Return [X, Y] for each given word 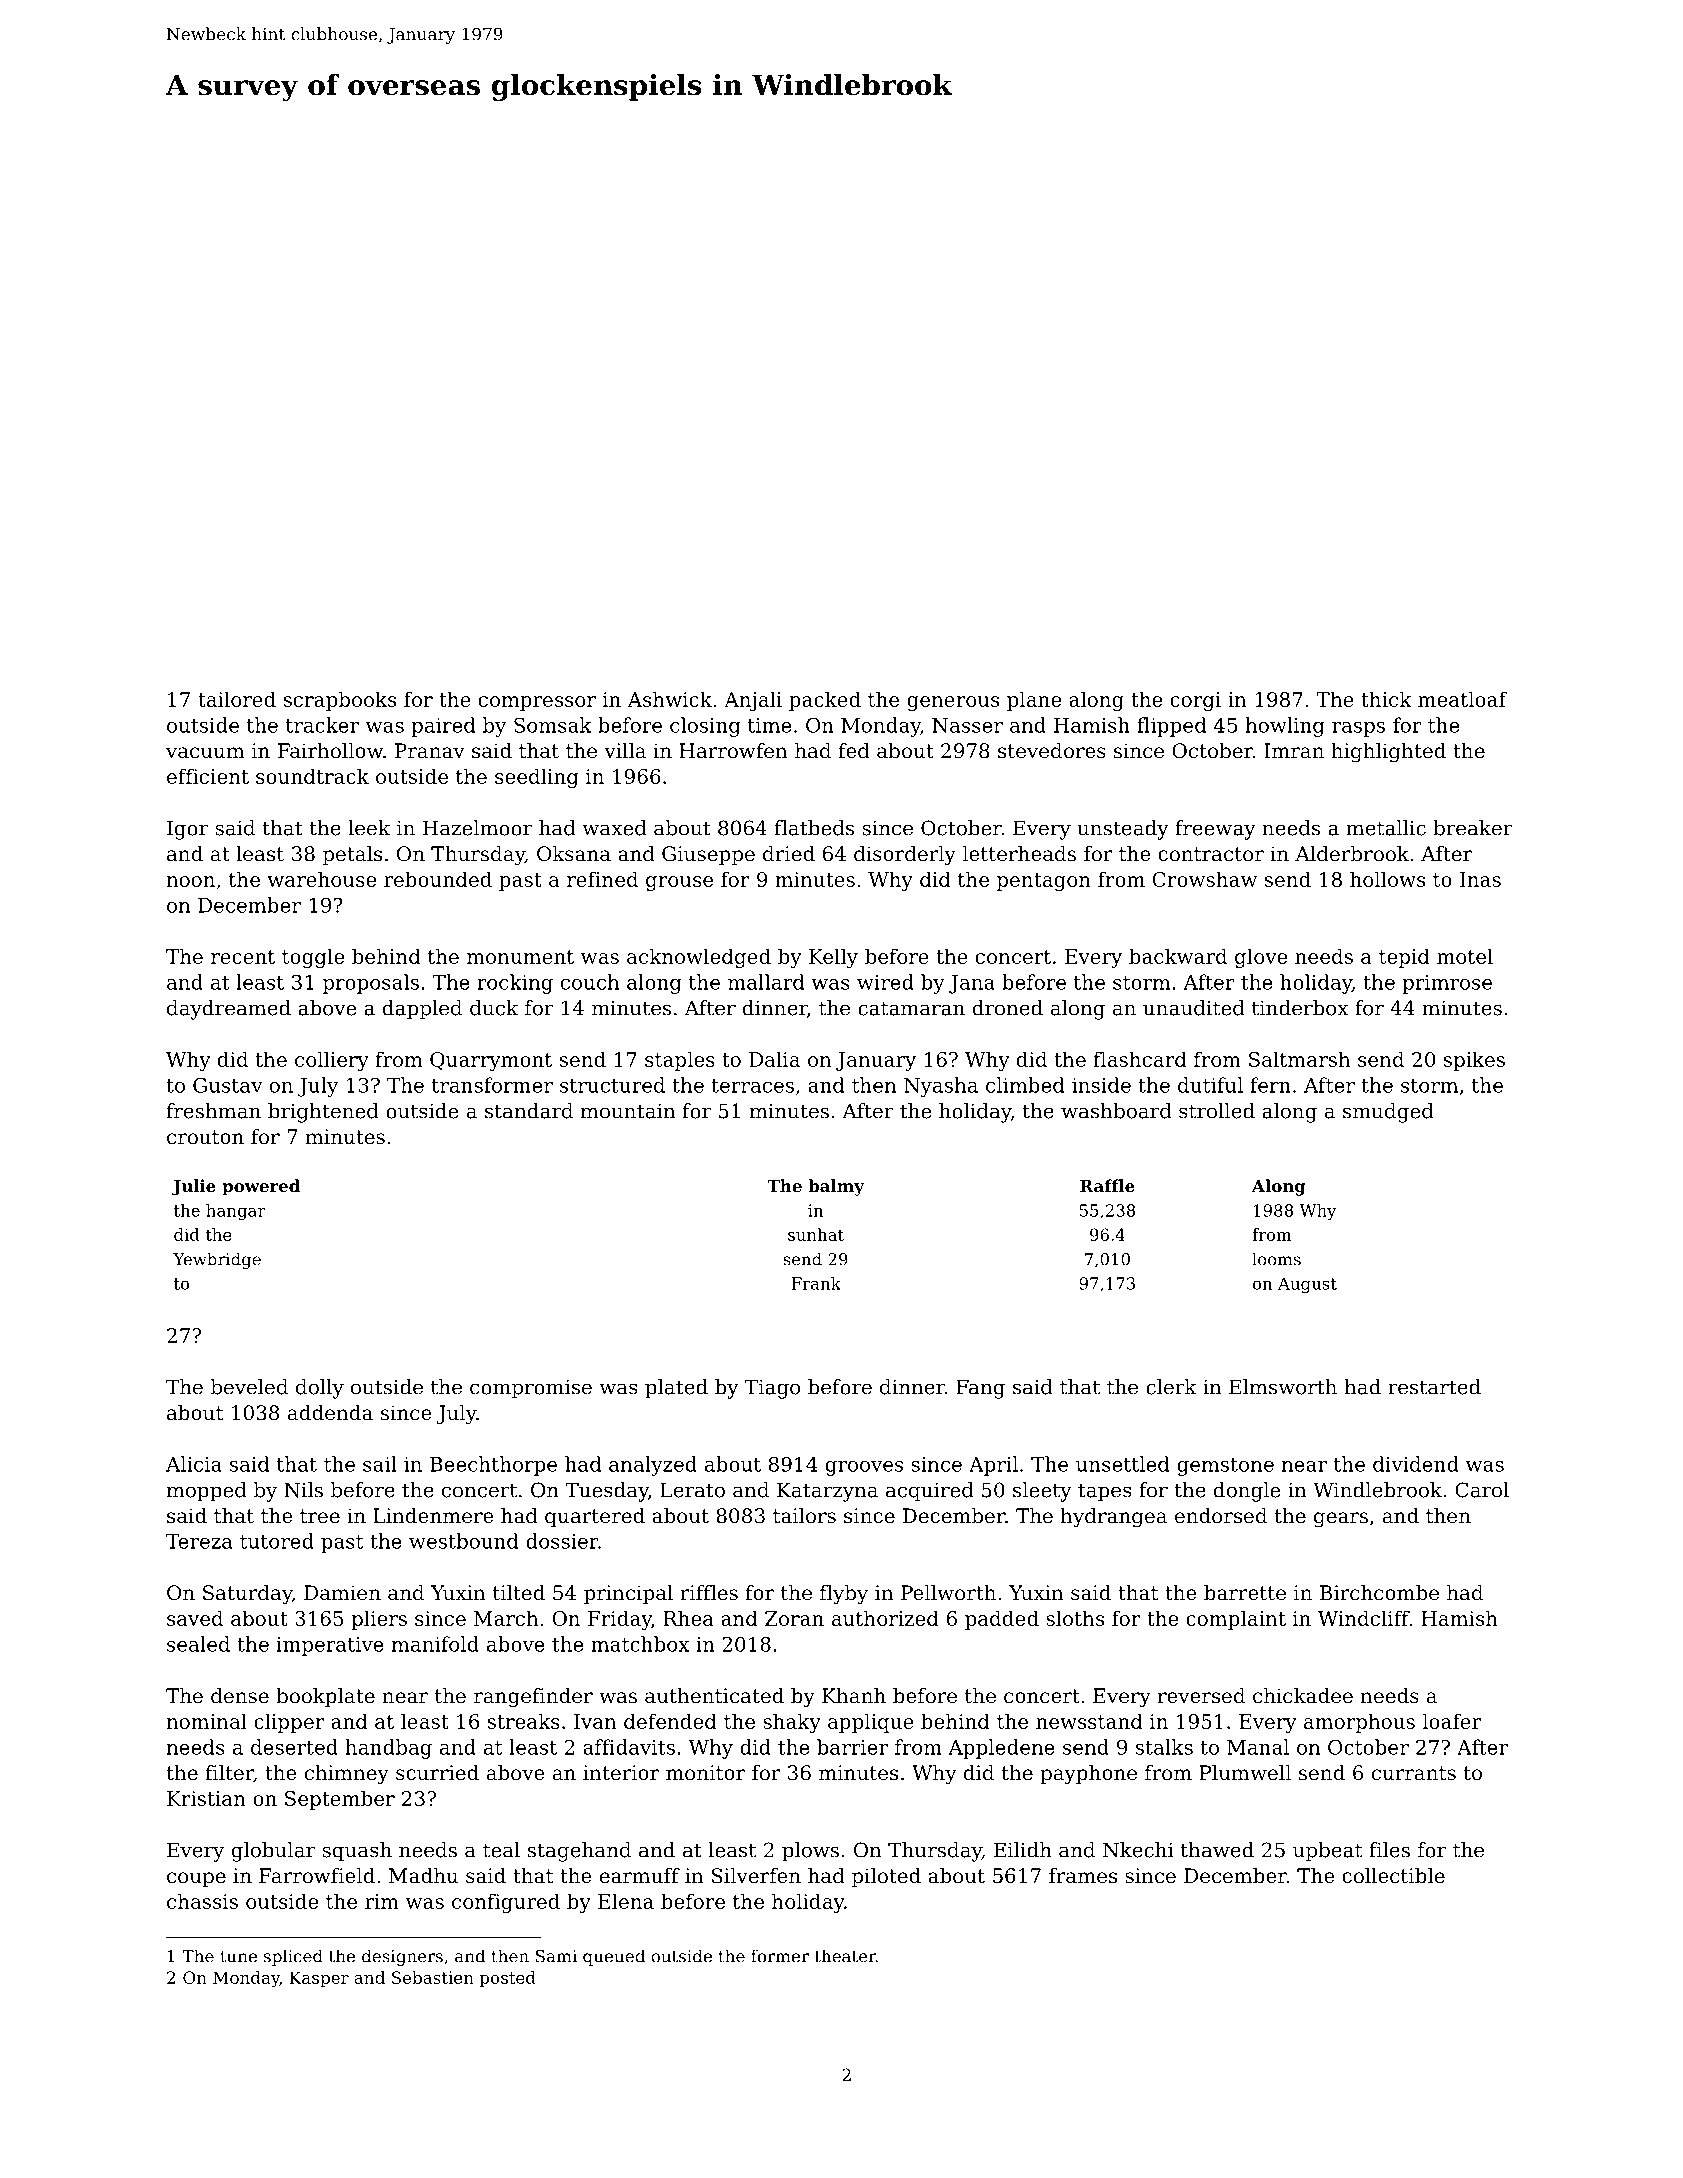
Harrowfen [733, 751]
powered [261, 1187]
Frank [816, 1283]
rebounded [438, 879]
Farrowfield [317, 1876]
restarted [1434, 1387]
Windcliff [1364, 1618]
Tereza [199, 1541]
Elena [626, 1901]
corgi [1195, 701]
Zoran [794, 1618]
